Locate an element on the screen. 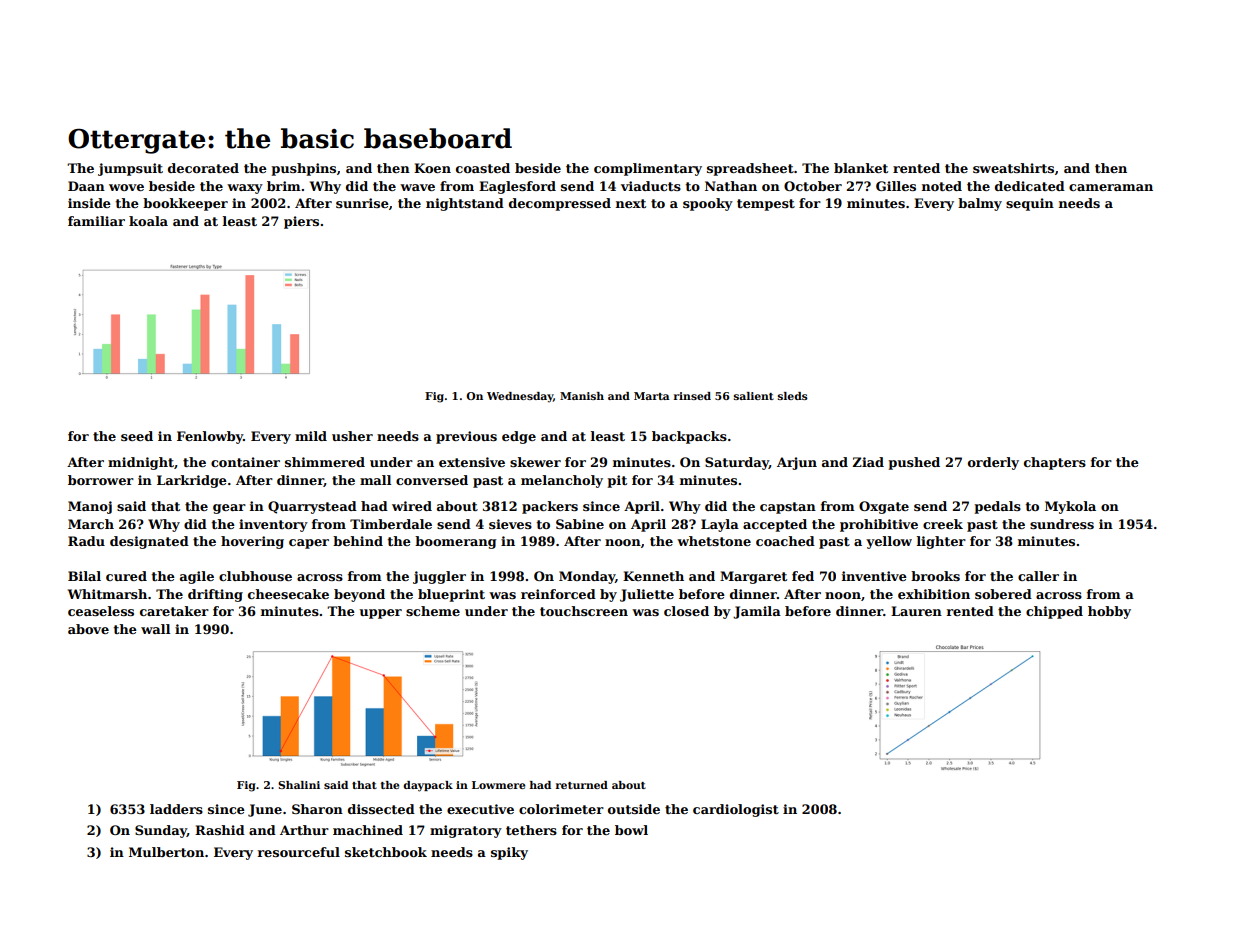 The image size is (1233, 952). jumpsuit is located at coordinates (130, 169).
